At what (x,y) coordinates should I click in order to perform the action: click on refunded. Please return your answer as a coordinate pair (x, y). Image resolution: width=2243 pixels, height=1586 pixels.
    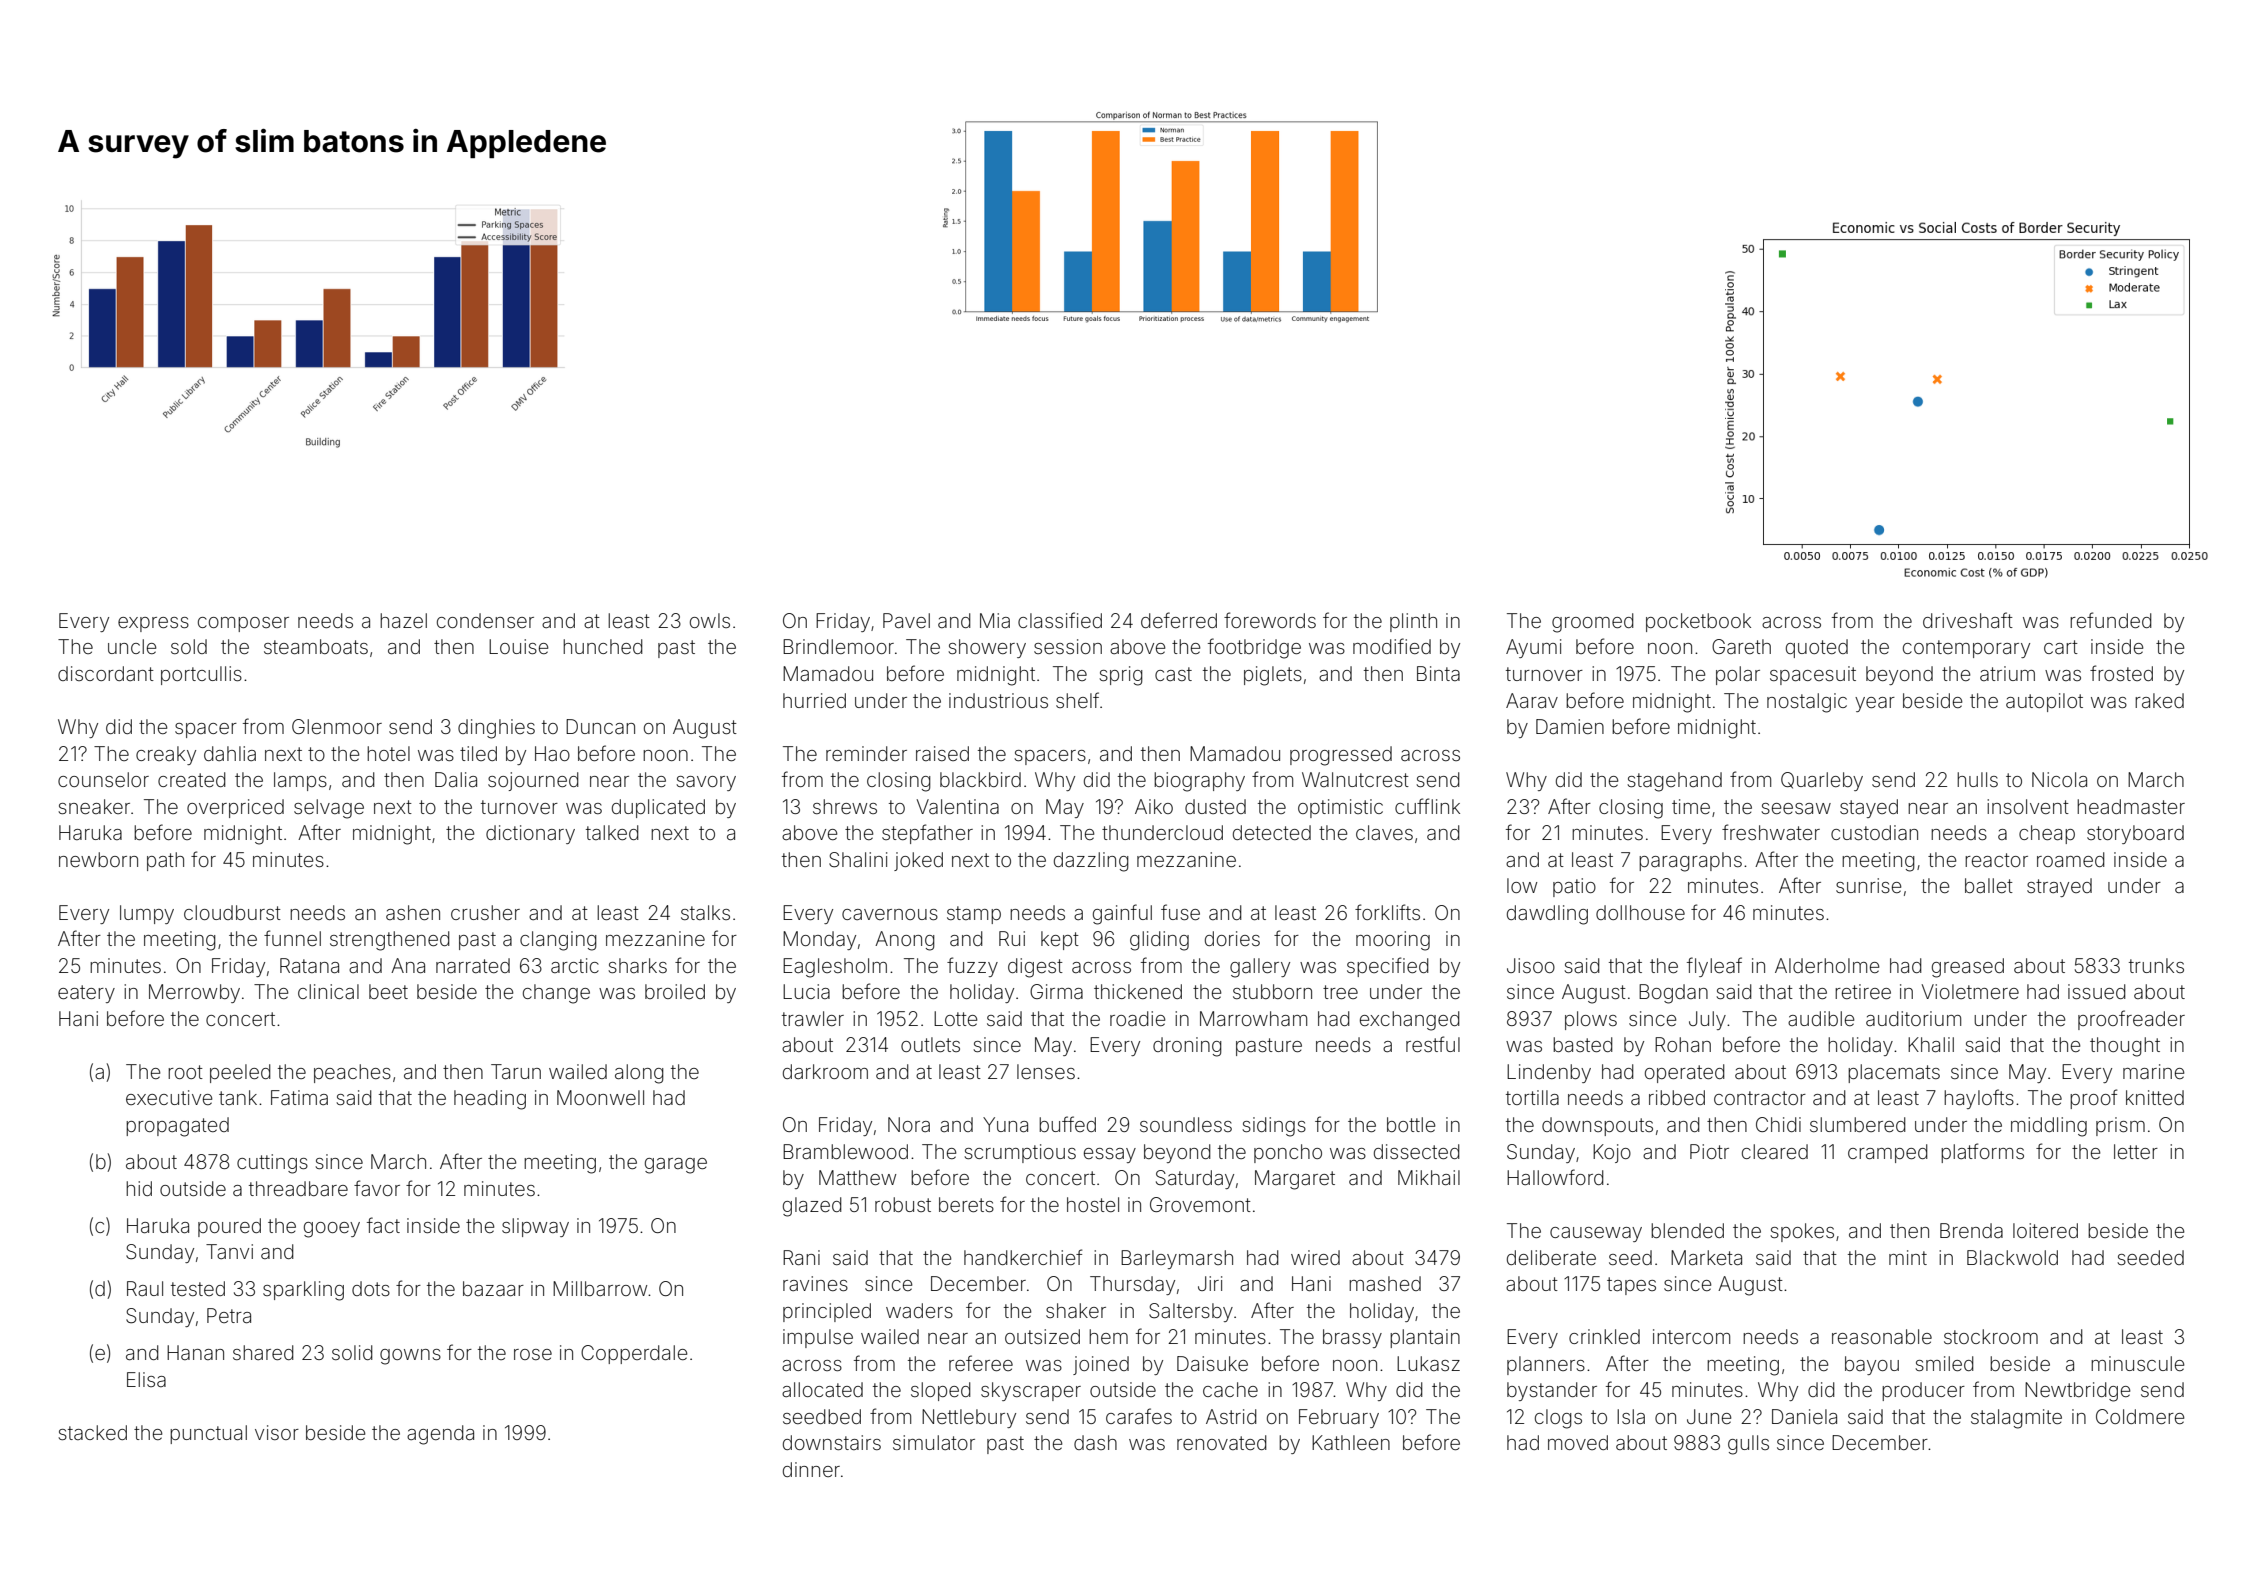
    Looking at the image, I should click on (2111, 620).
